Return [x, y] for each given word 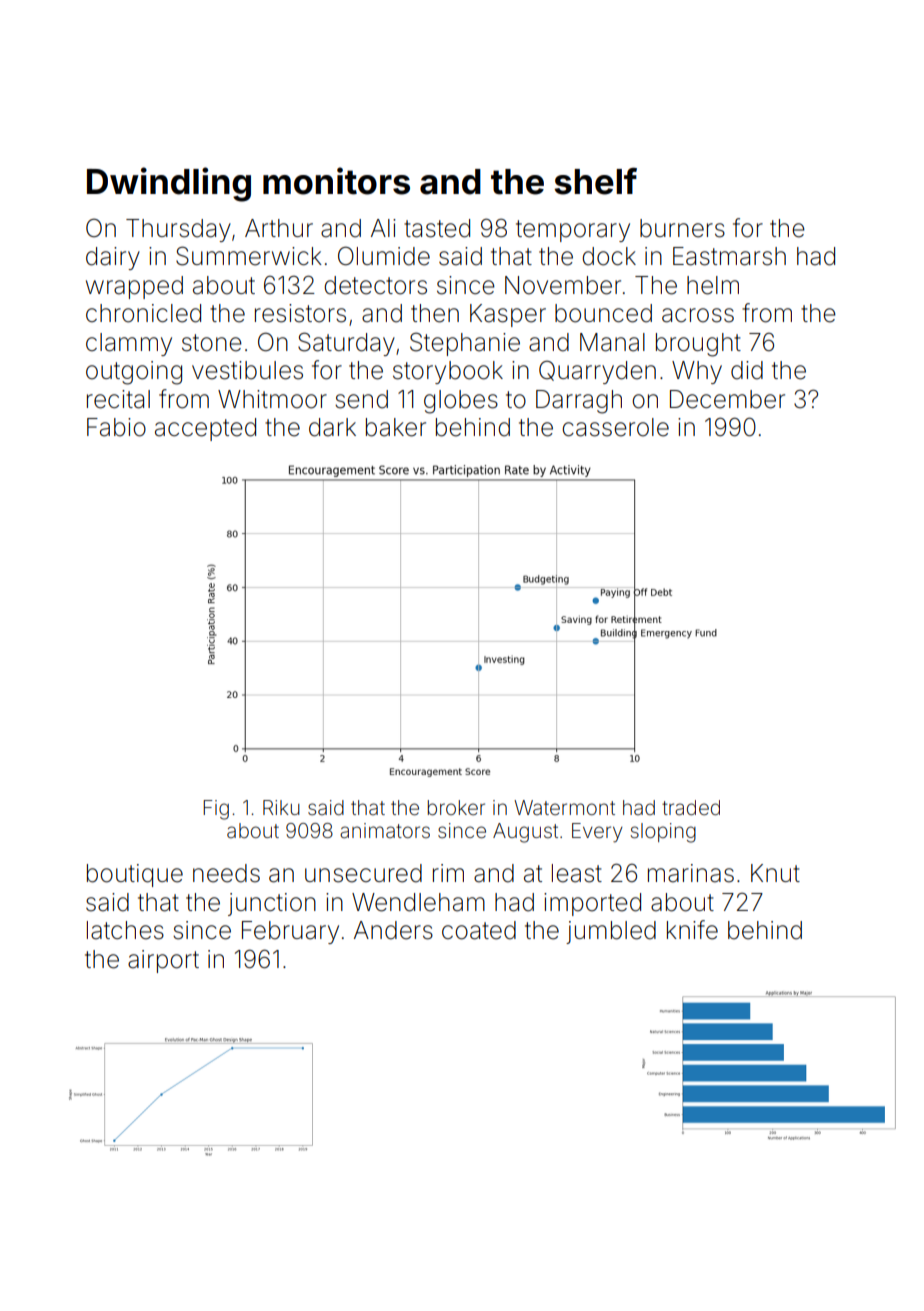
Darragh [579, 402]
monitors [336, 181]
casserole [615, 427]
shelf [595, 181]
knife [692, 930]
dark [332, 427]
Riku [281, 807]
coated [479, 930]
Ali [383, 228]
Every [597, 833]
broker [456, 807]
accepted [205, 429]
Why [697, 372]
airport [163, 961]
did [747, 370]
